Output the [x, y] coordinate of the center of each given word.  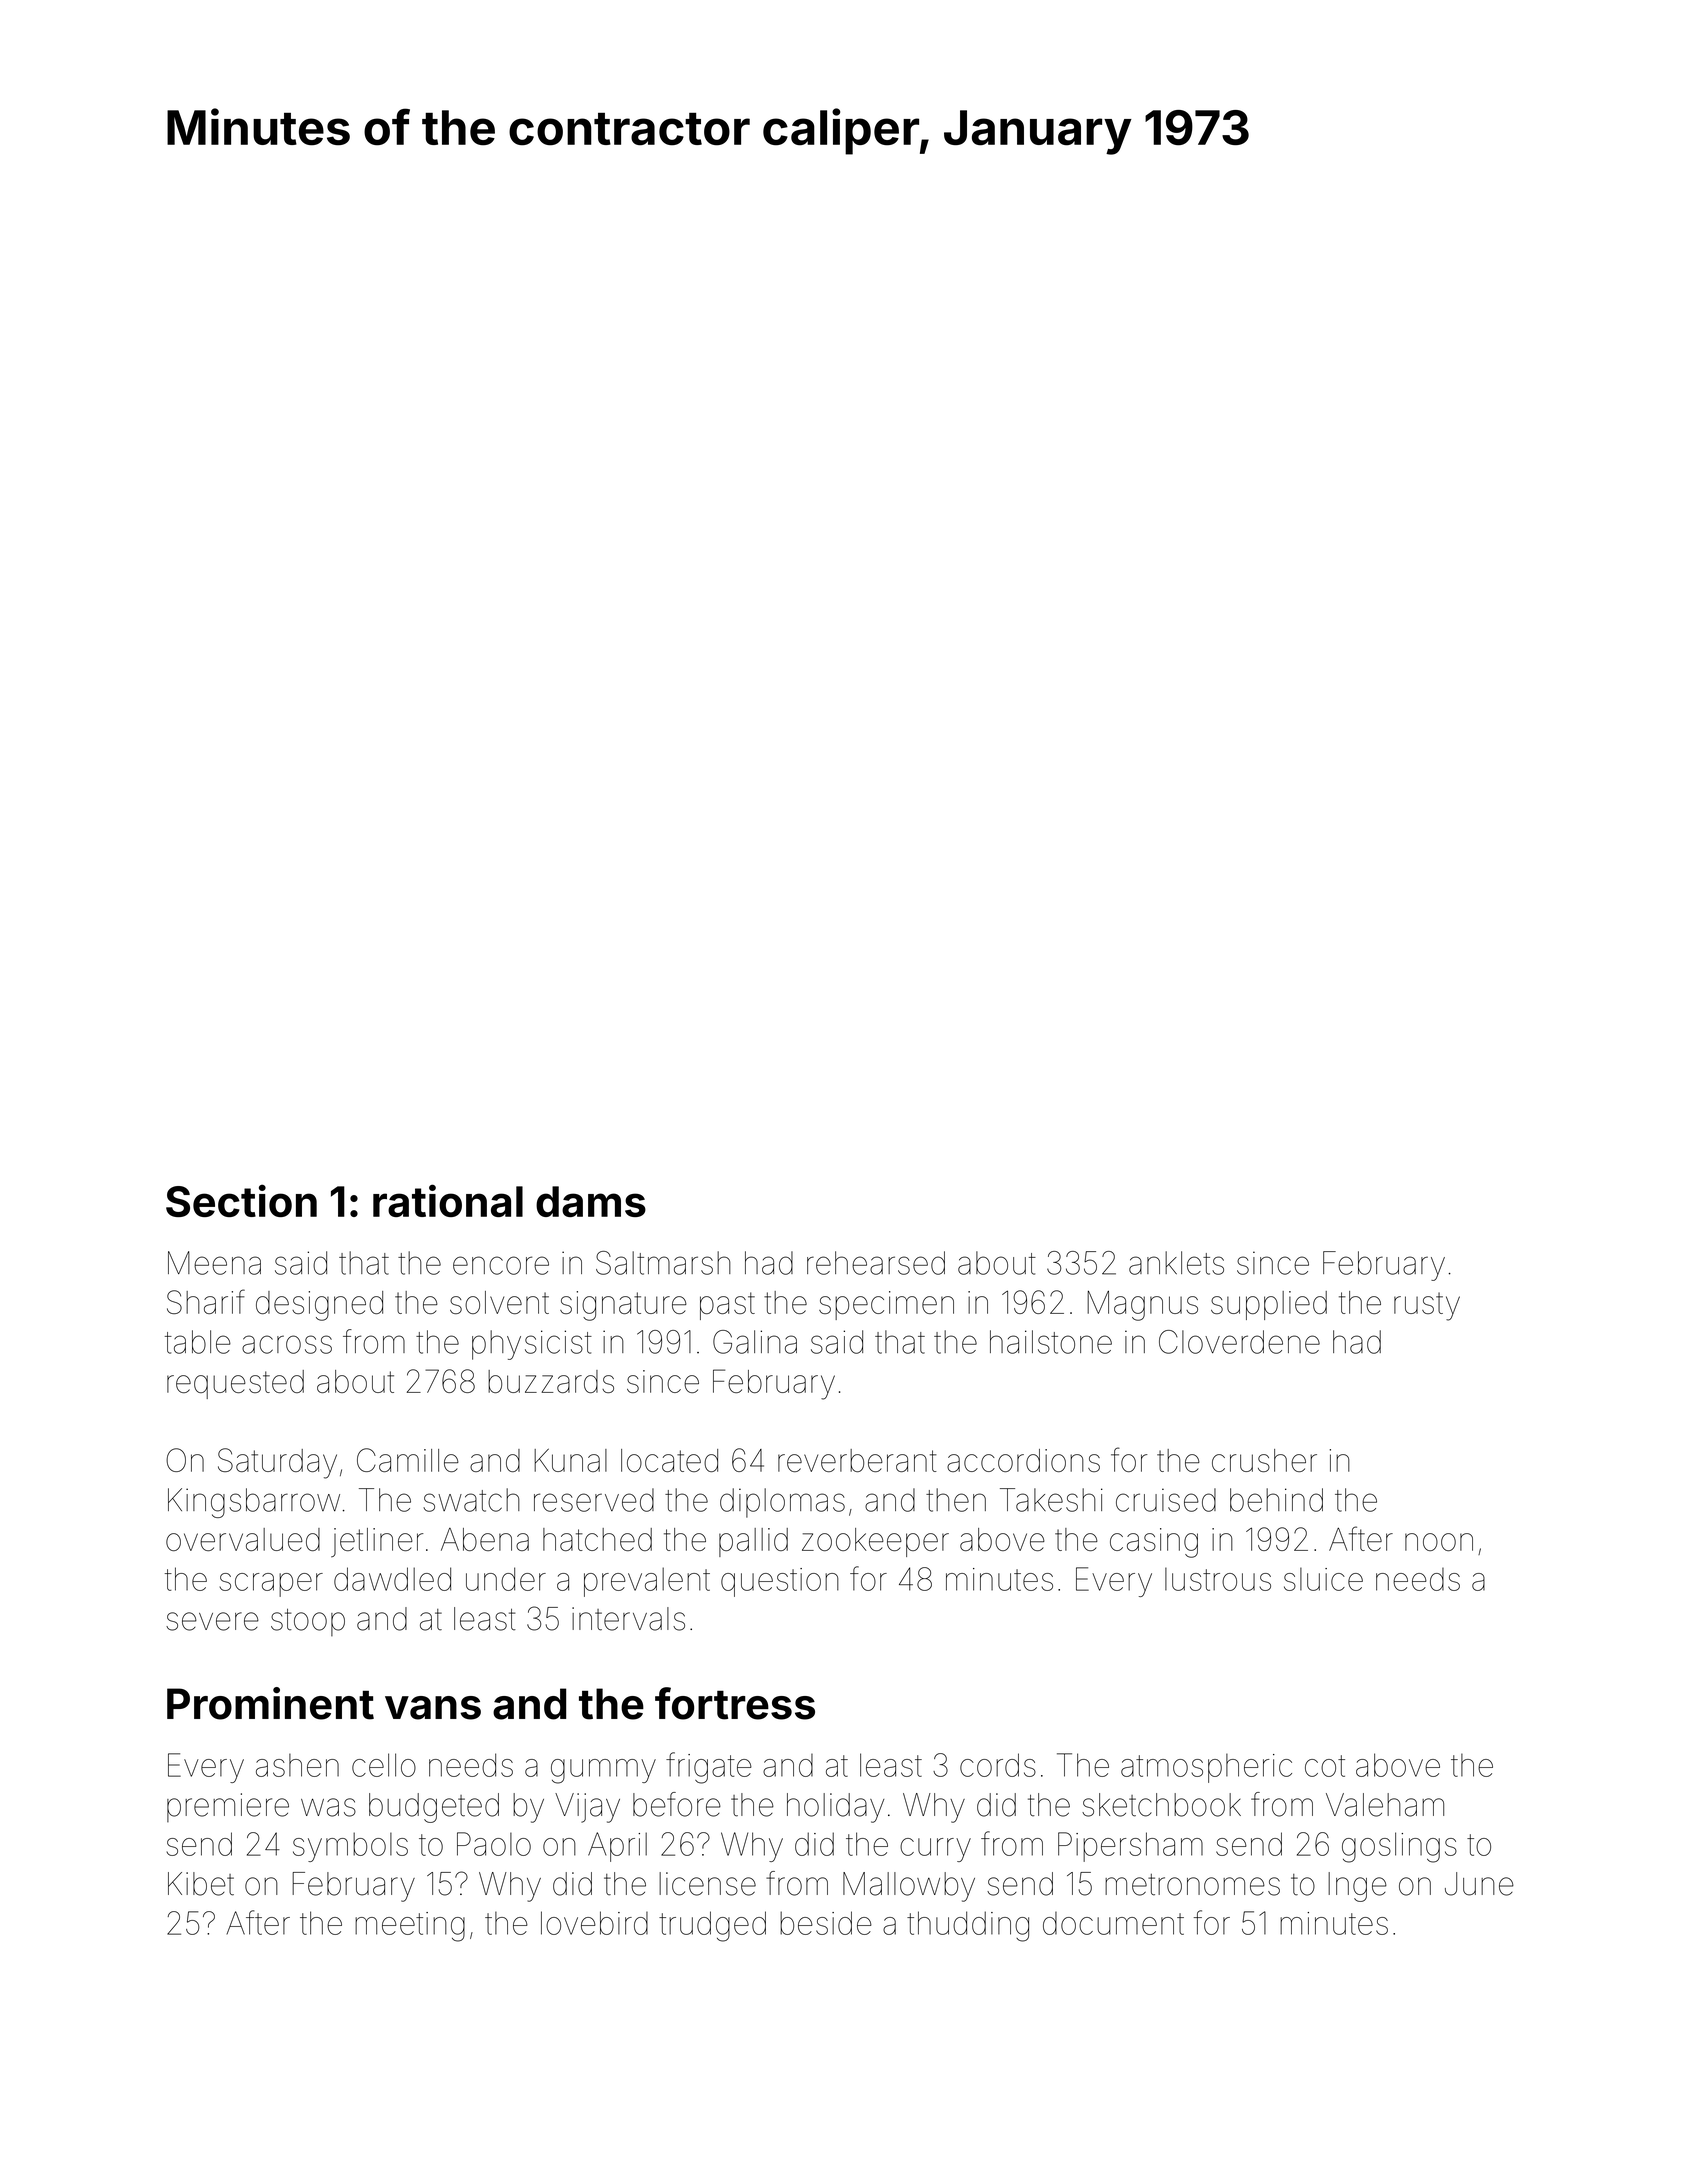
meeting [410, 1927]
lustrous [1218, 1579]
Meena [214, 1263]
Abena [485, 1539]
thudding [968, 1926]
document [1113, 1923]
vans [433, 1708]
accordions [1023, 1460]
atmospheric [1206, 1768]
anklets [1176, 1263]
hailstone [1051, 1342]
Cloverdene [1239, 1342]
